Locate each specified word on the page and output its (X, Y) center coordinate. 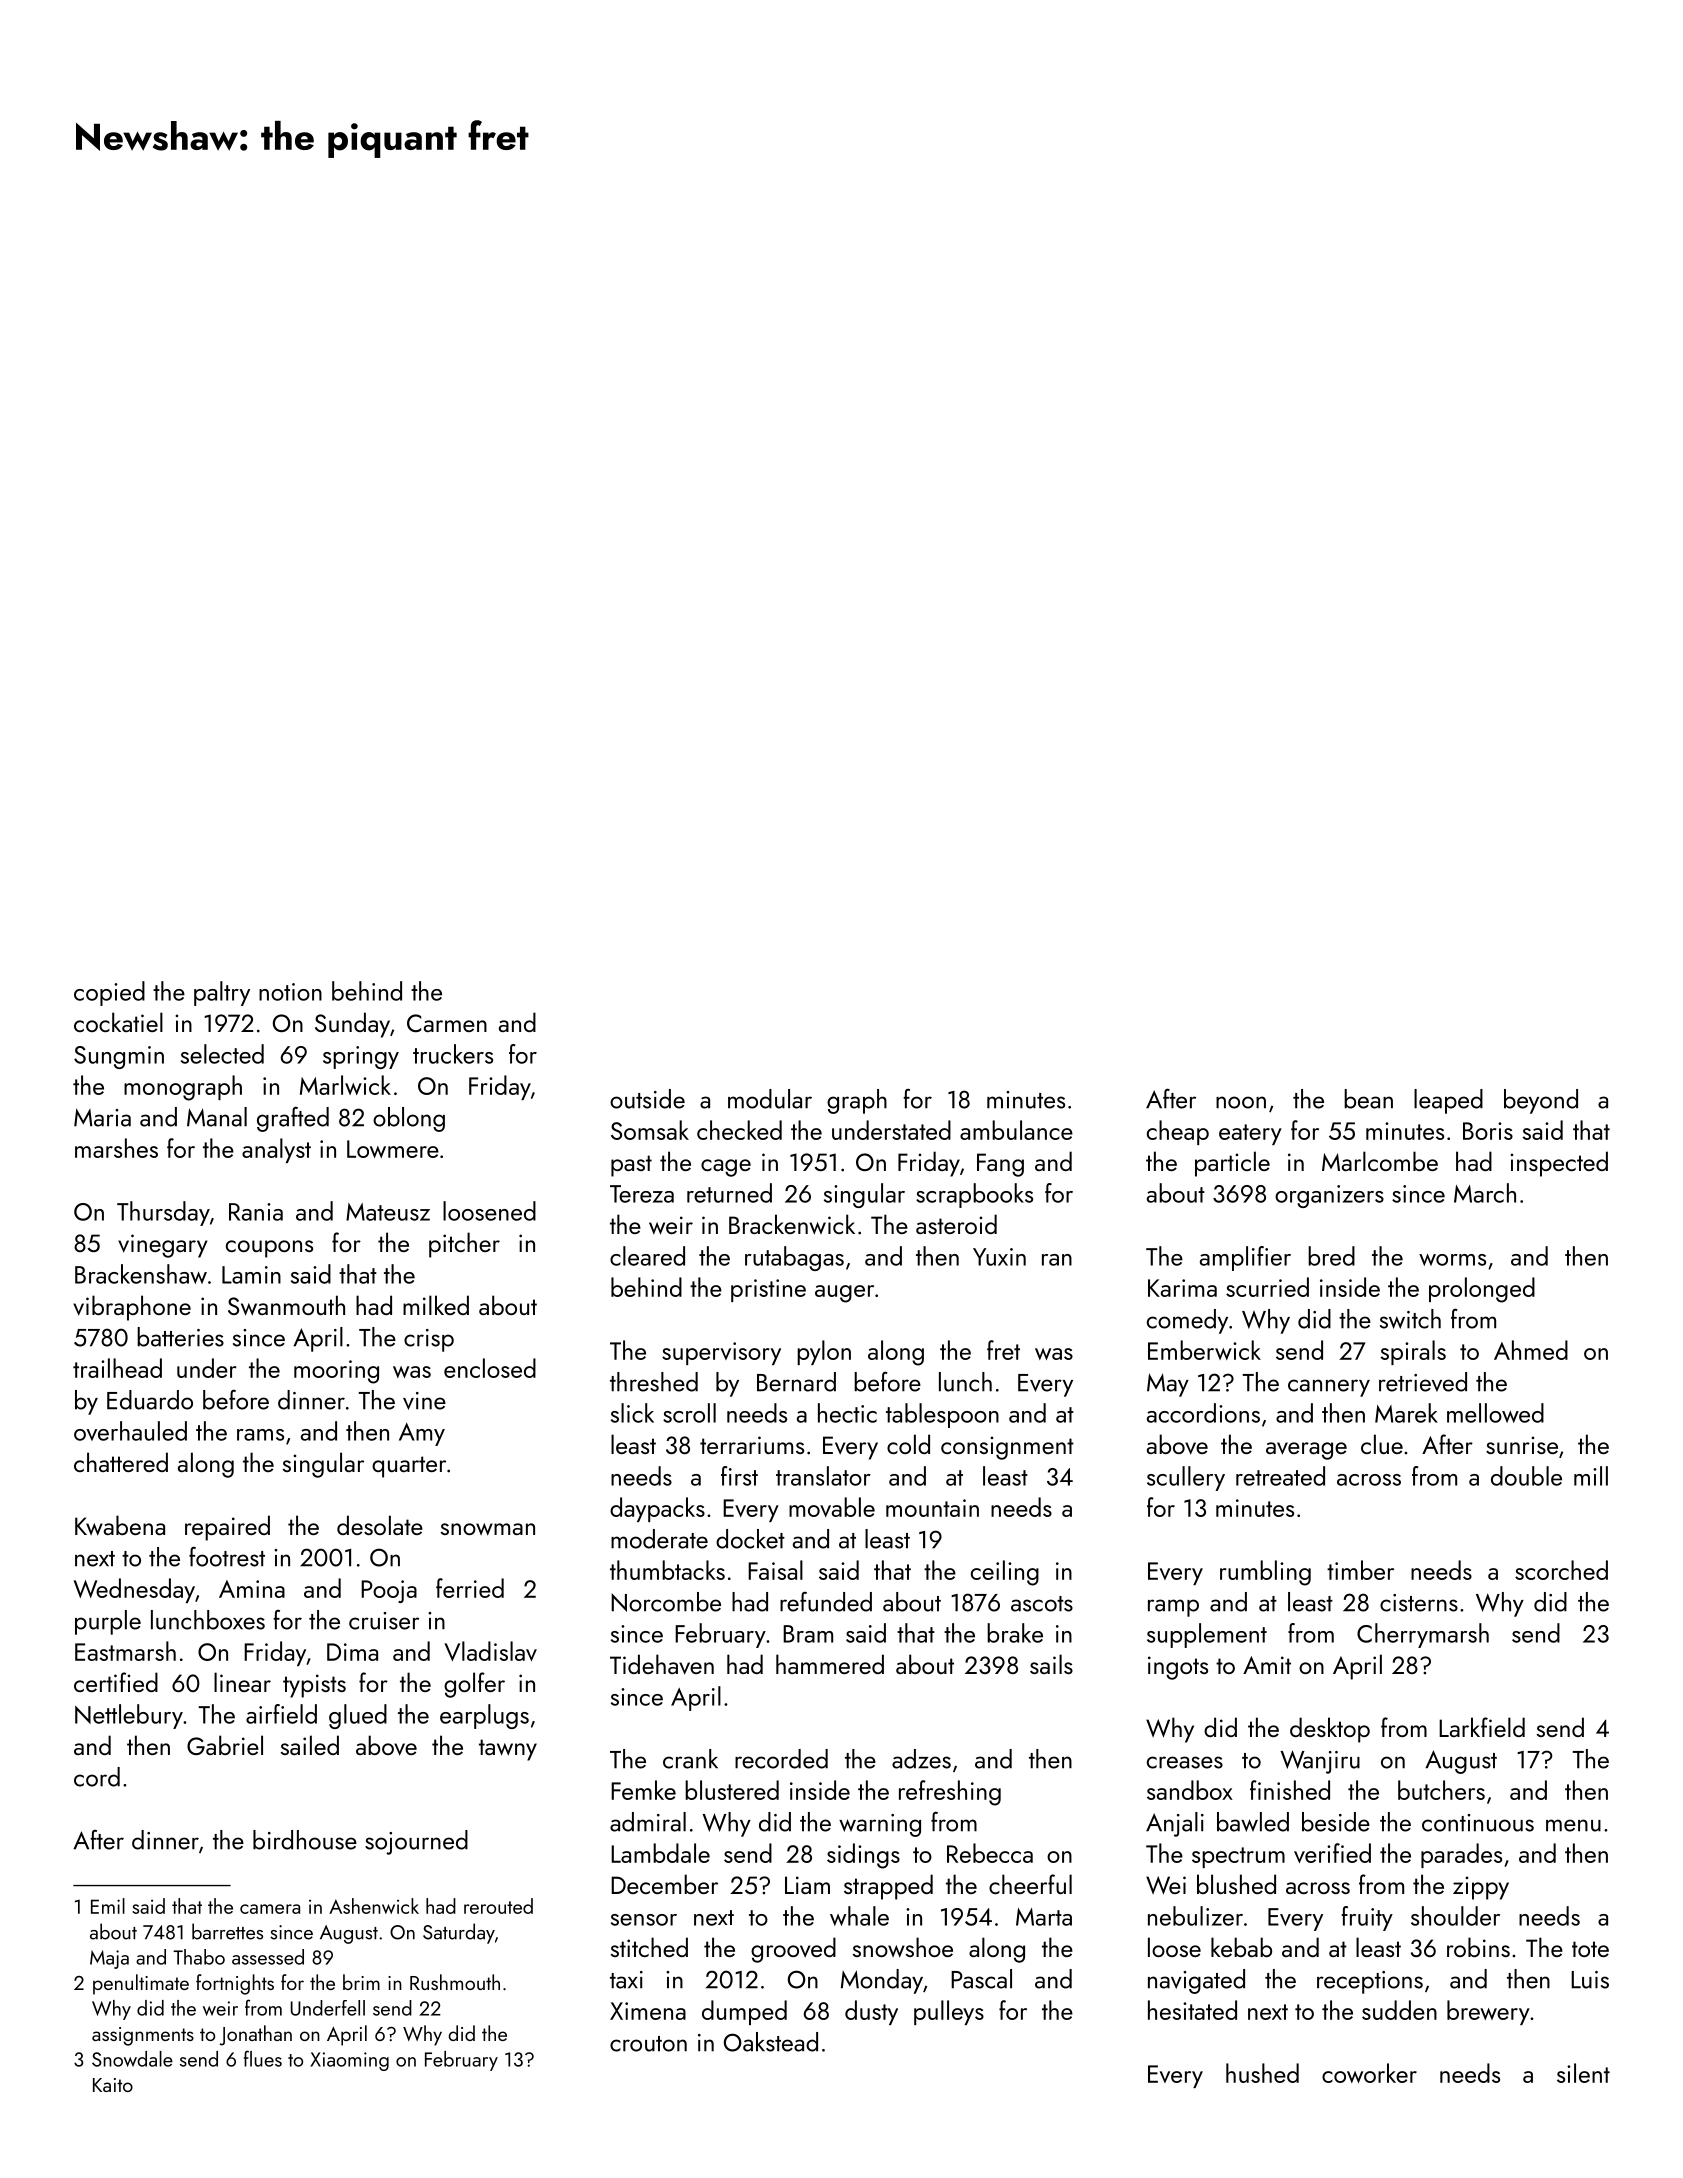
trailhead (117, 1368)
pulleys (949, 2012)
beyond (1541, 1101)
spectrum (1238, 1857)
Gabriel (225, 1745)
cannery (1329, 1388)
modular (770, 1099)
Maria (102, 1117)
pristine (768, 1290)
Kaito (113, 2085)
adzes (921, 1759)
